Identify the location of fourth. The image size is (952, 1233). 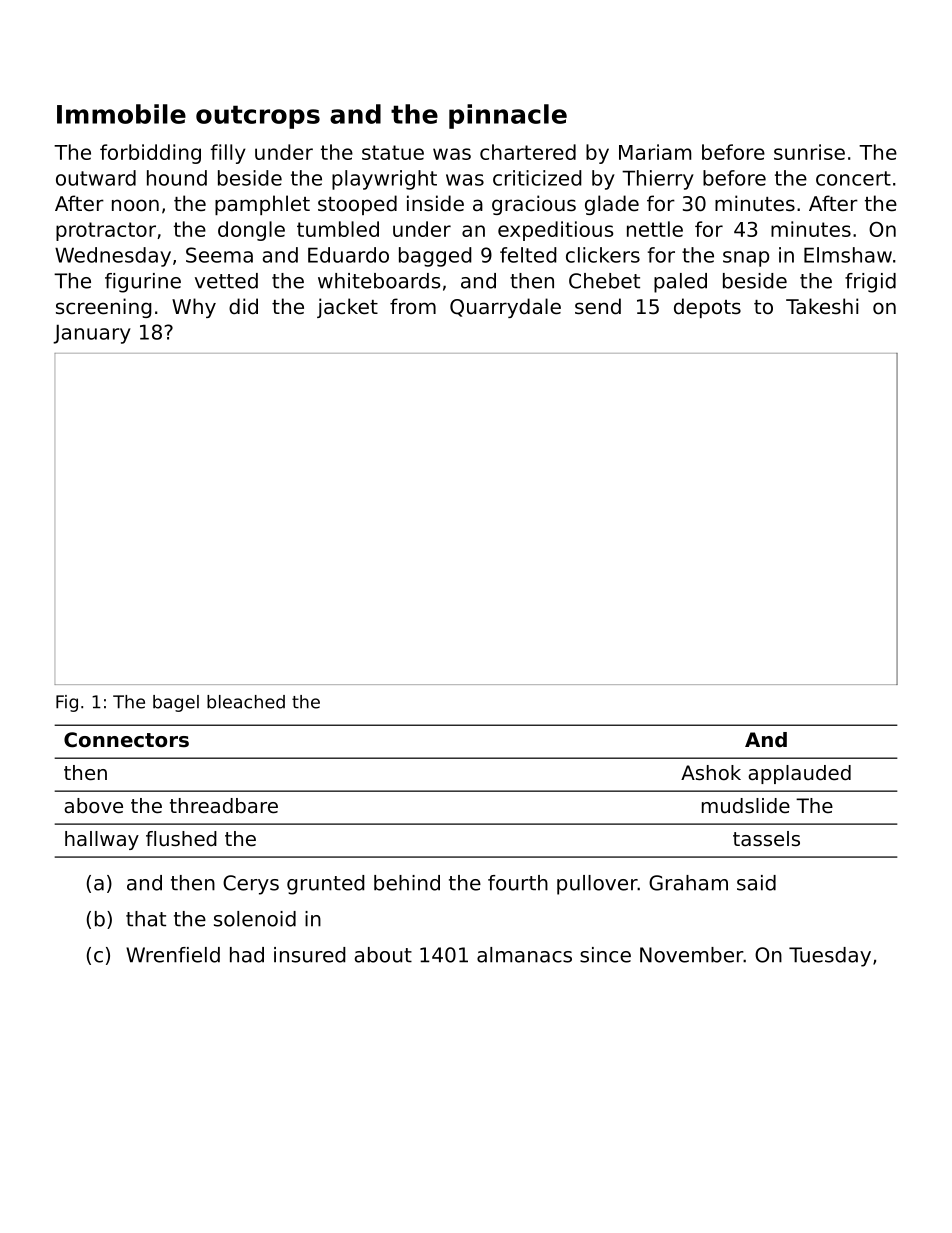
(518, 883).
